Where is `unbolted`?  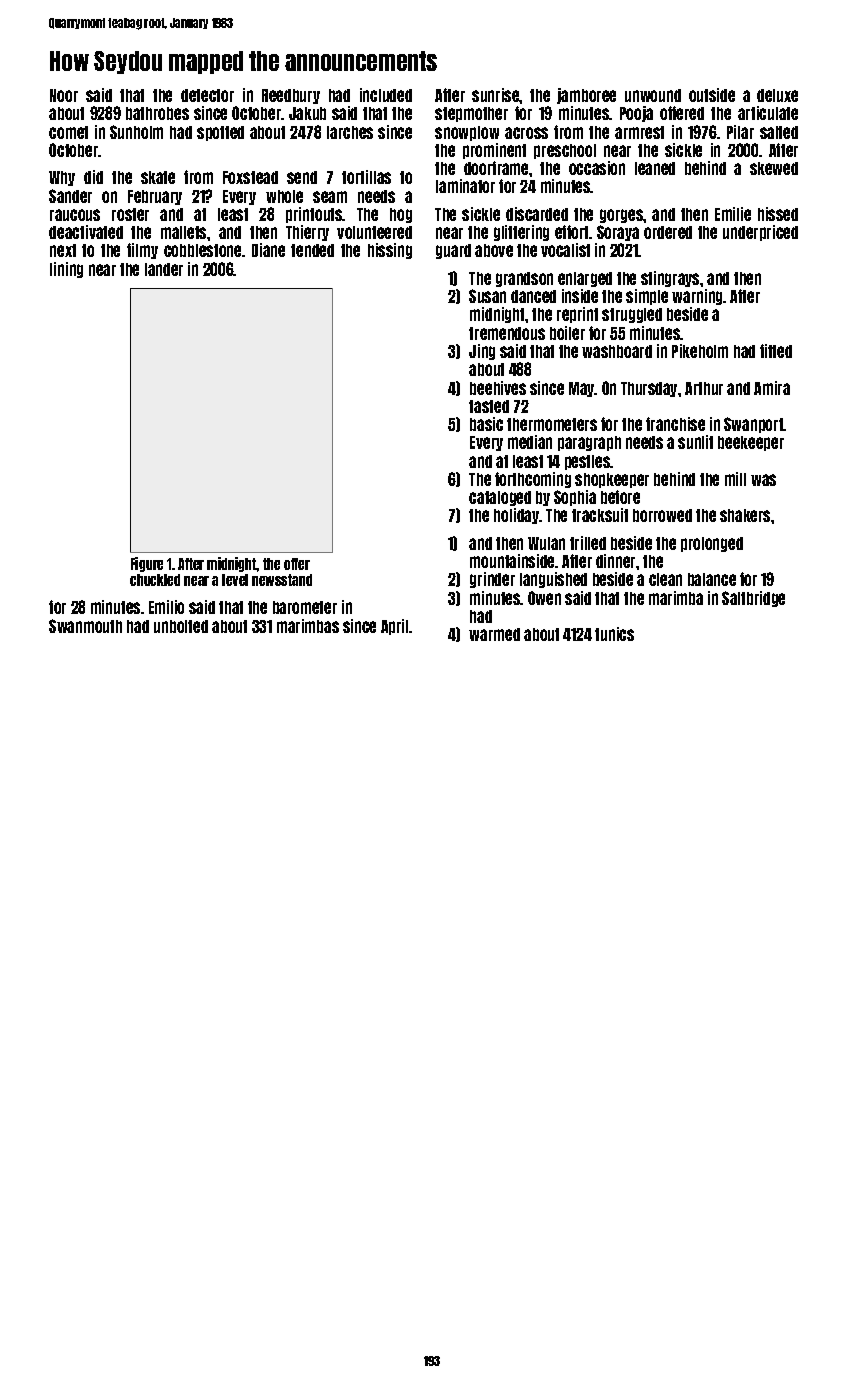 unbolted is located at coordinates (181, 626).
